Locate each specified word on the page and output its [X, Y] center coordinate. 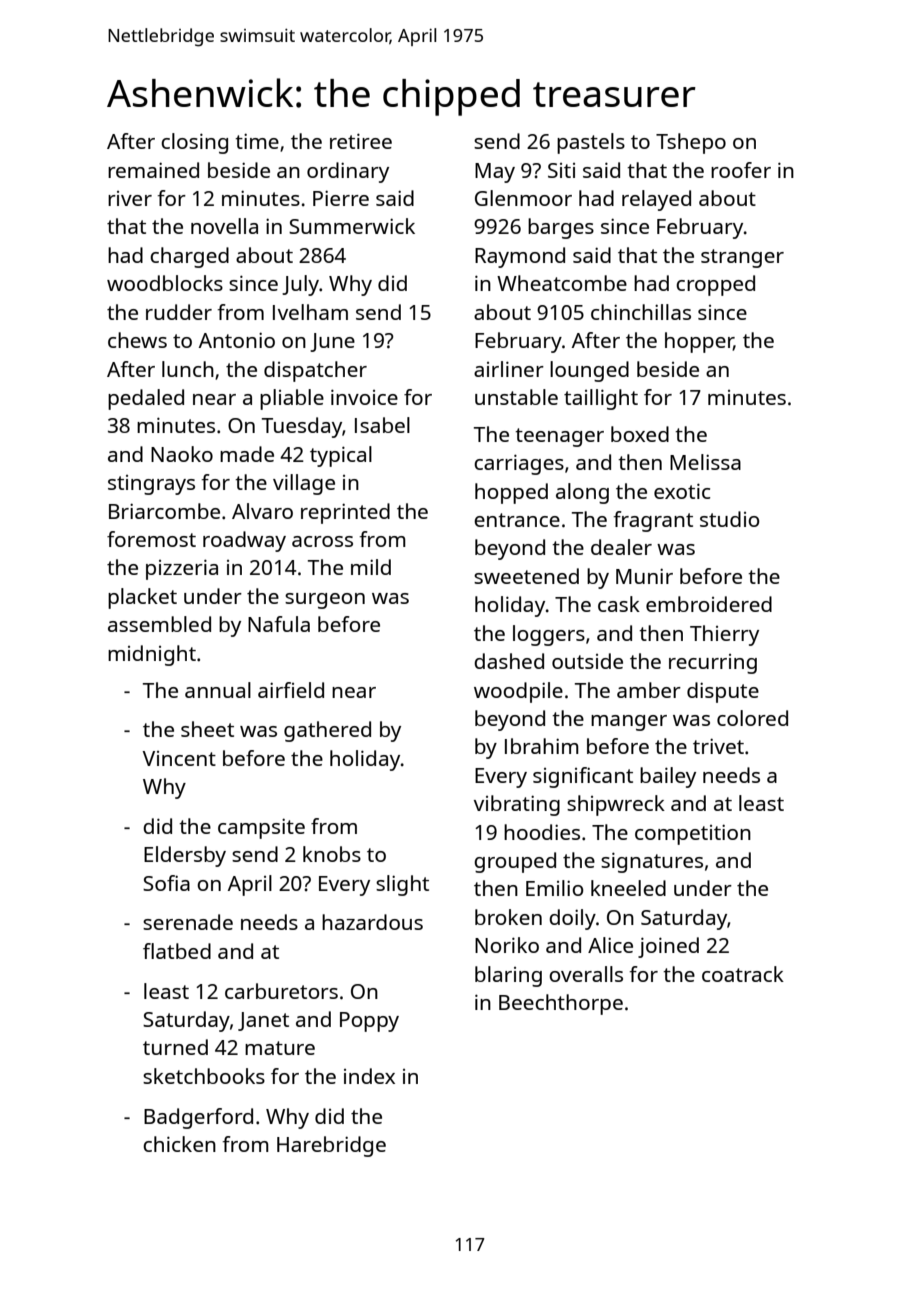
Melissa [705, 462]
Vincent [179, 758]
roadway [244, 541]
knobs [332, 854]
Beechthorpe [561, 1004]
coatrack [743, 974]
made [247, 454]
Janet [263, 1021]
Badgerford [198, 1118]
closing [194, 143]
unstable [516, 397]
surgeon [325, 601]
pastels [591, 143]
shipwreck [616, 805]
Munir [644, 576]
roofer [741, 170]
